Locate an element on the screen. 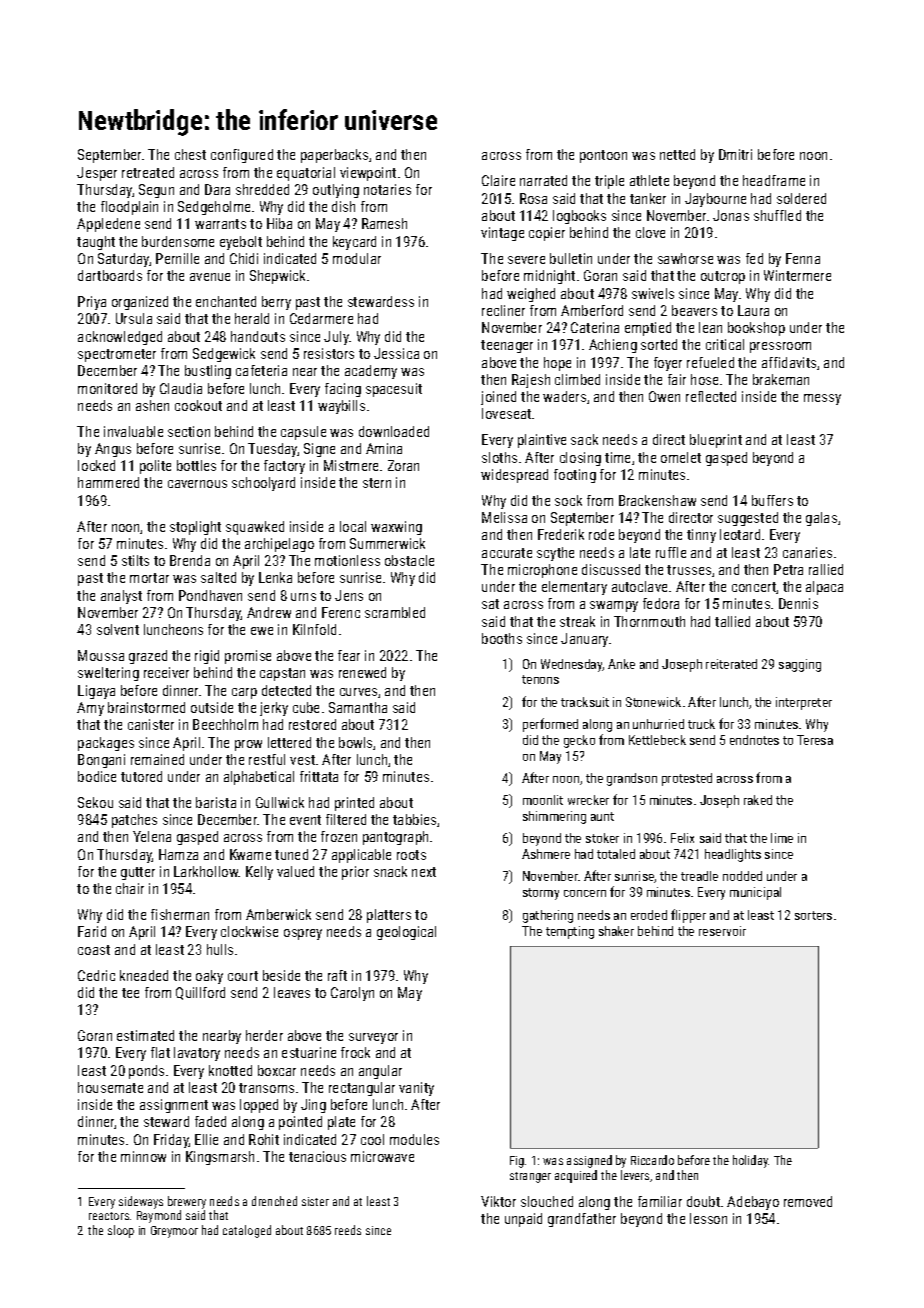  sloop is located at coordinates (121, 1231).
